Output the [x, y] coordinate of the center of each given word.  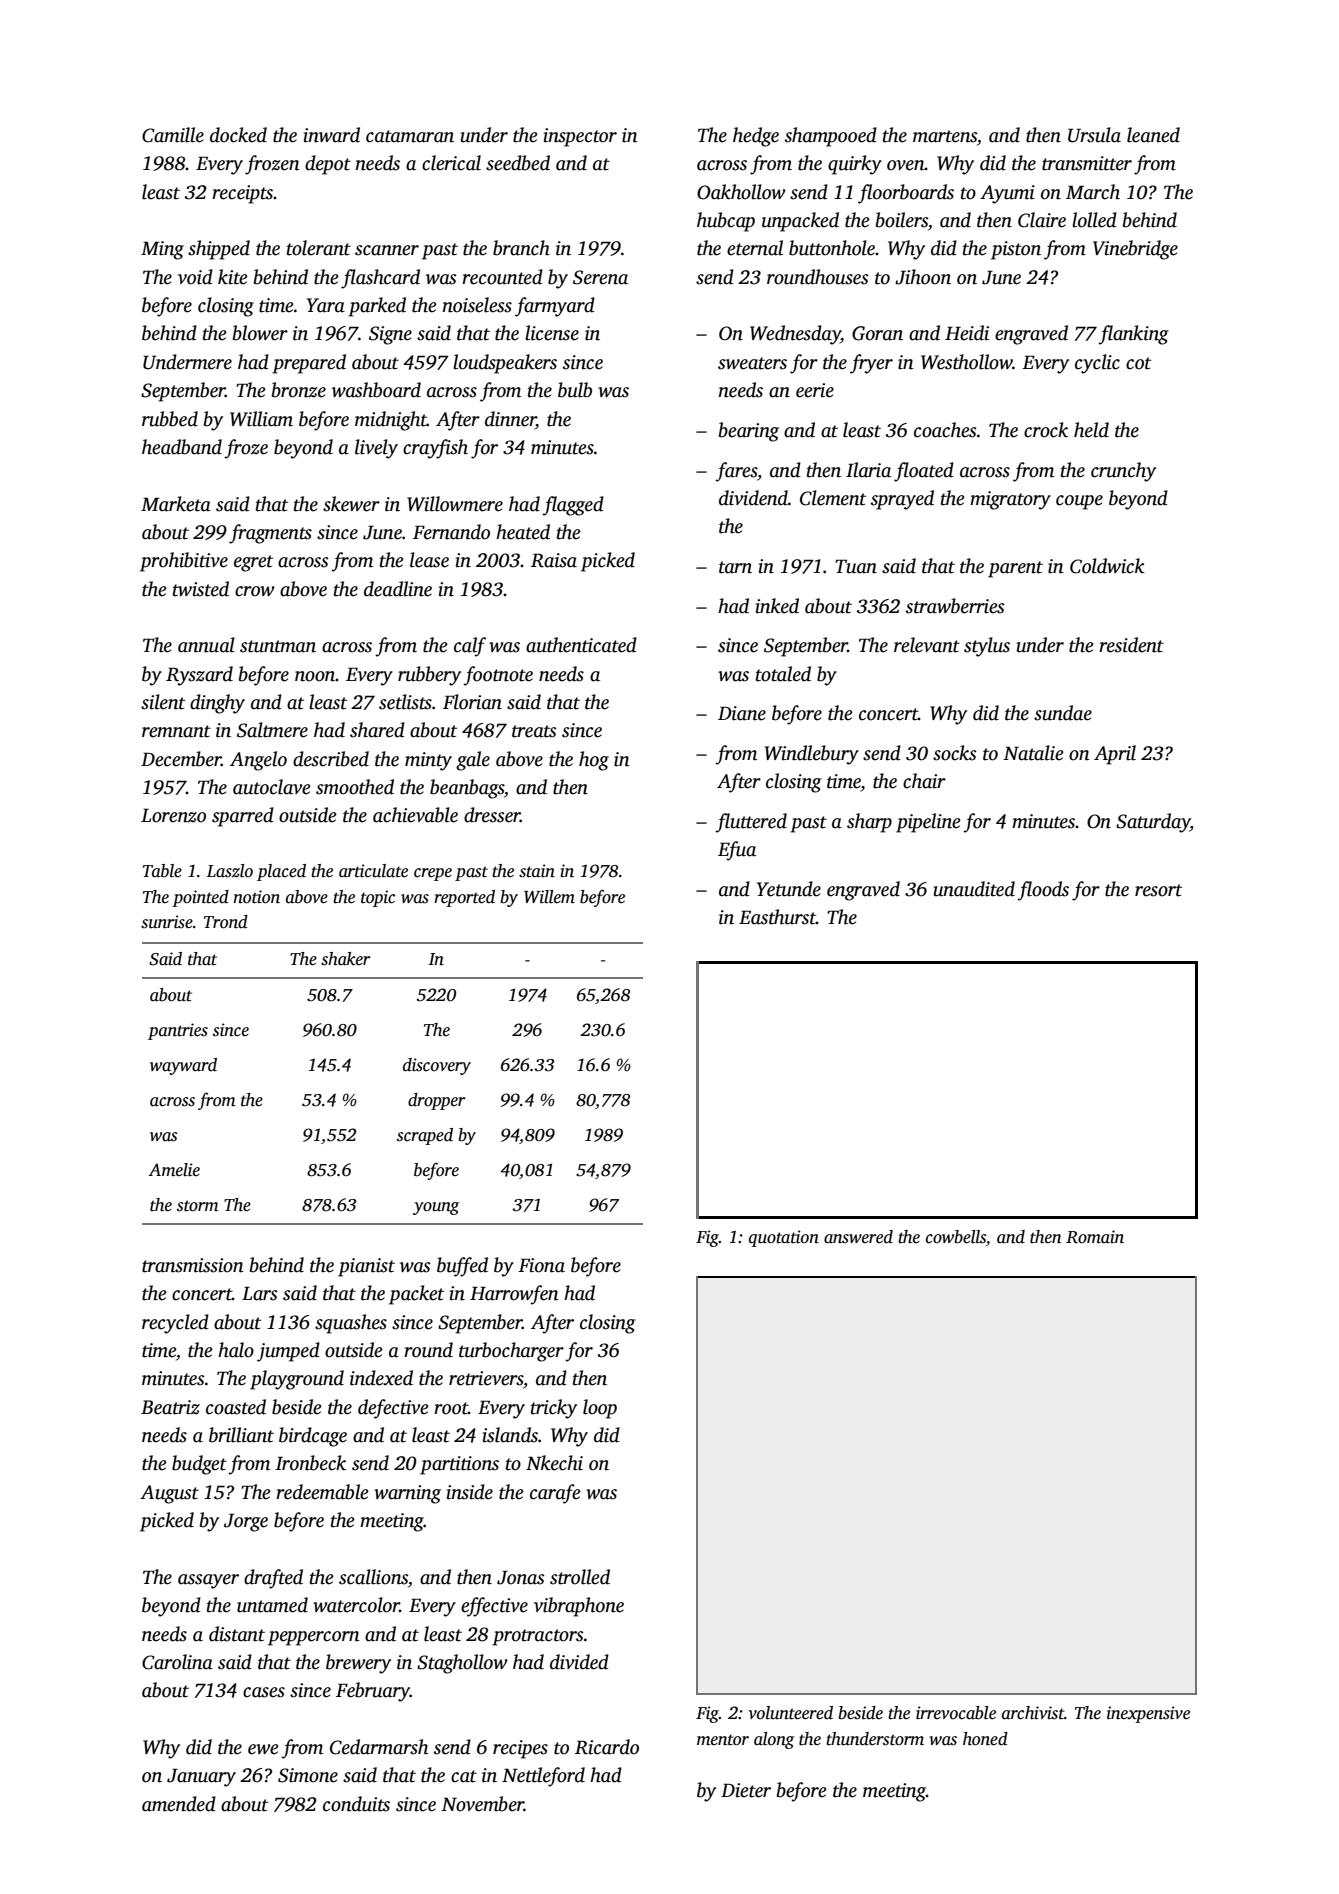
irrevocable [956, 1713]
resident [1131, 645]
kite [233, 277]
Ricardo [607, 1747]
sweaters [752, 363]
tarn [735, 567]
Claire [1042, 220]
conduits [356, 1804]
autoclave [272, 787]
